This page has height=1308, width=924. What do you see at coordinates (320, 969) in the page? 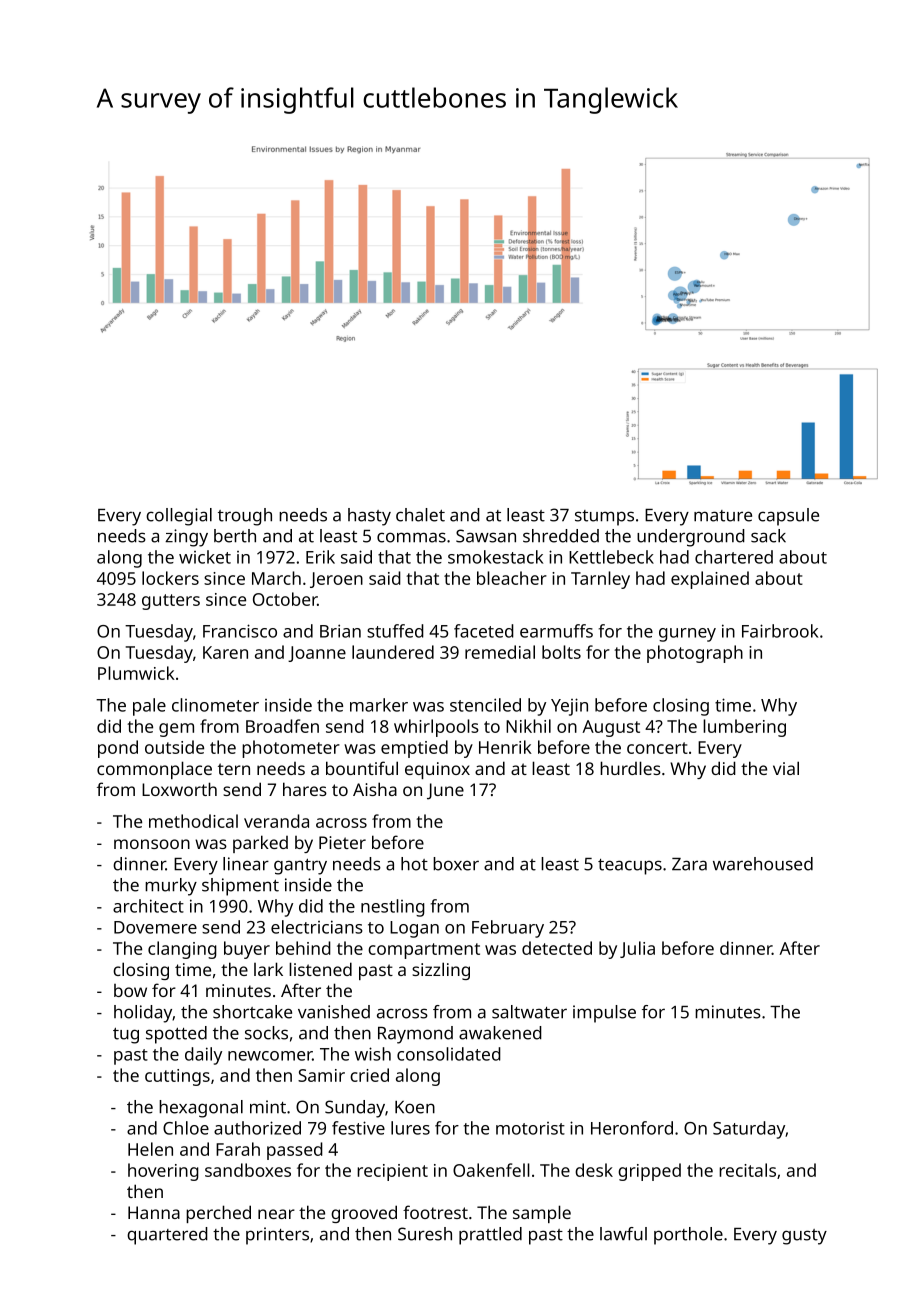
I see `listened` at bounding box center [320, 969].
